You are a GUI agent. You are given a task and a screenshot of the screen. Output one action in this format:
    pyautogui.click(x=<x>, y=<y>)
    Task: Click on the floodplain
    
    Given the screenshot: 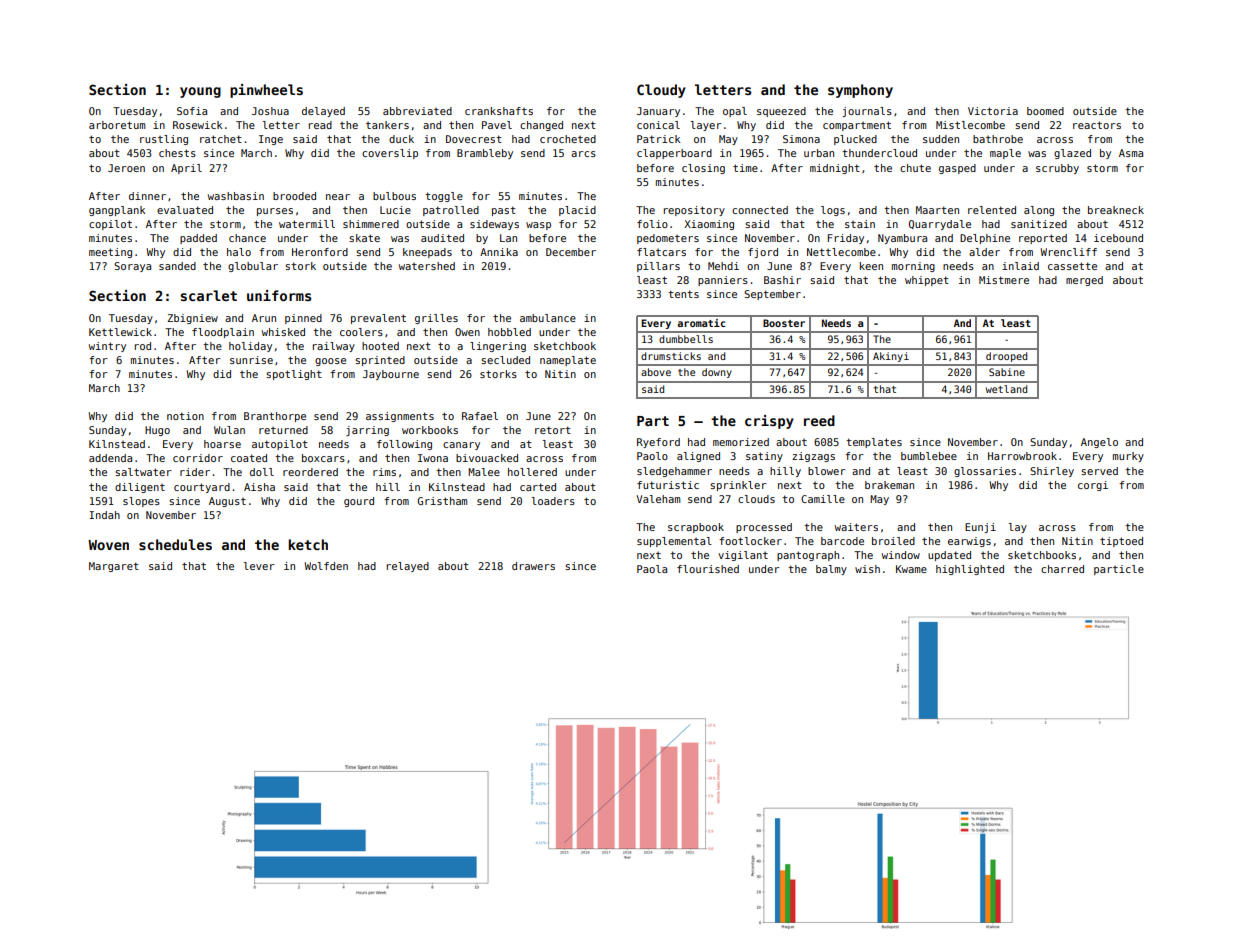 What is the action you would take?
    pyautogui.click(x=223, y=333)
